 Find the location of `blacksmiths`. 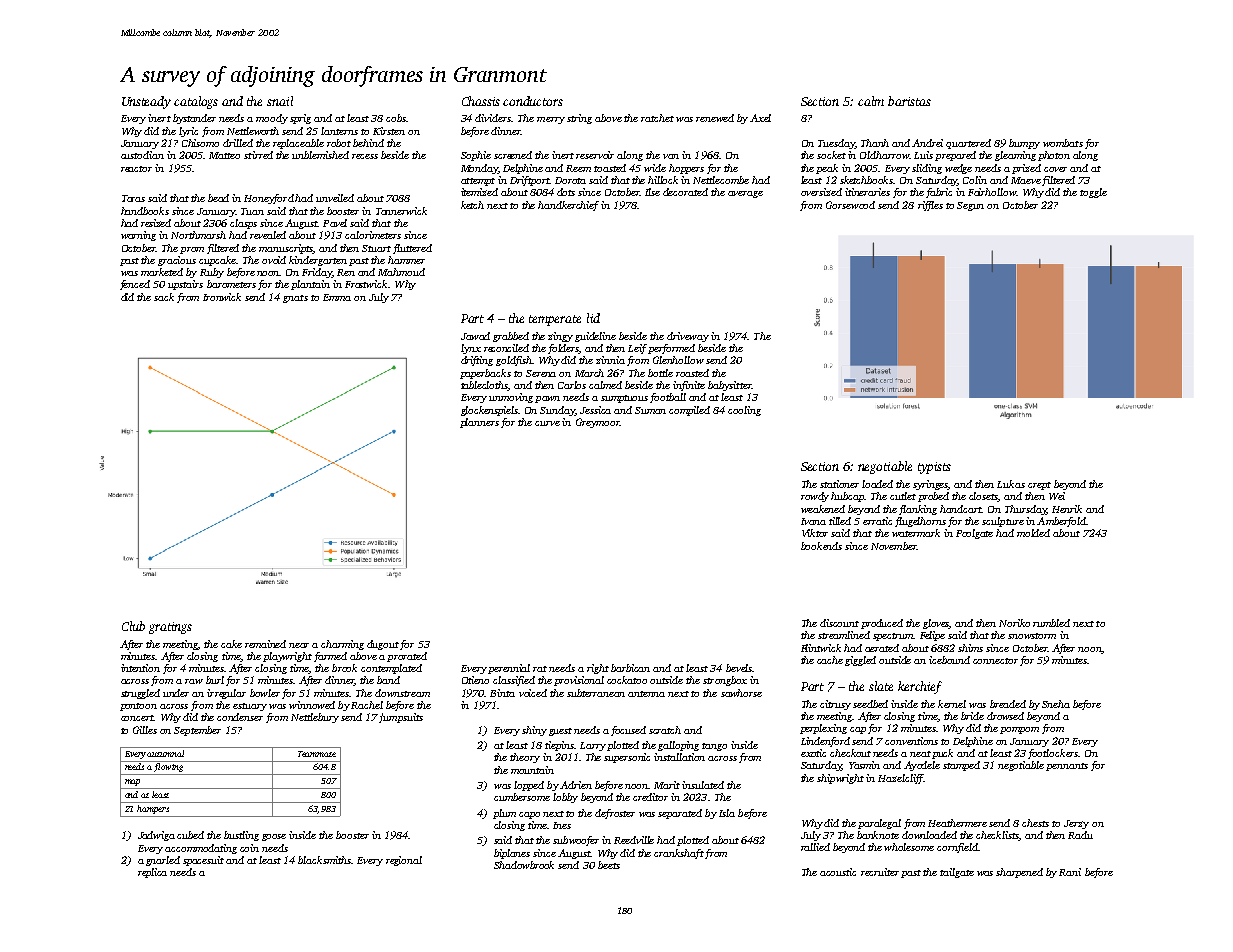

blacksmiths is located at coordinates (324, 860).
